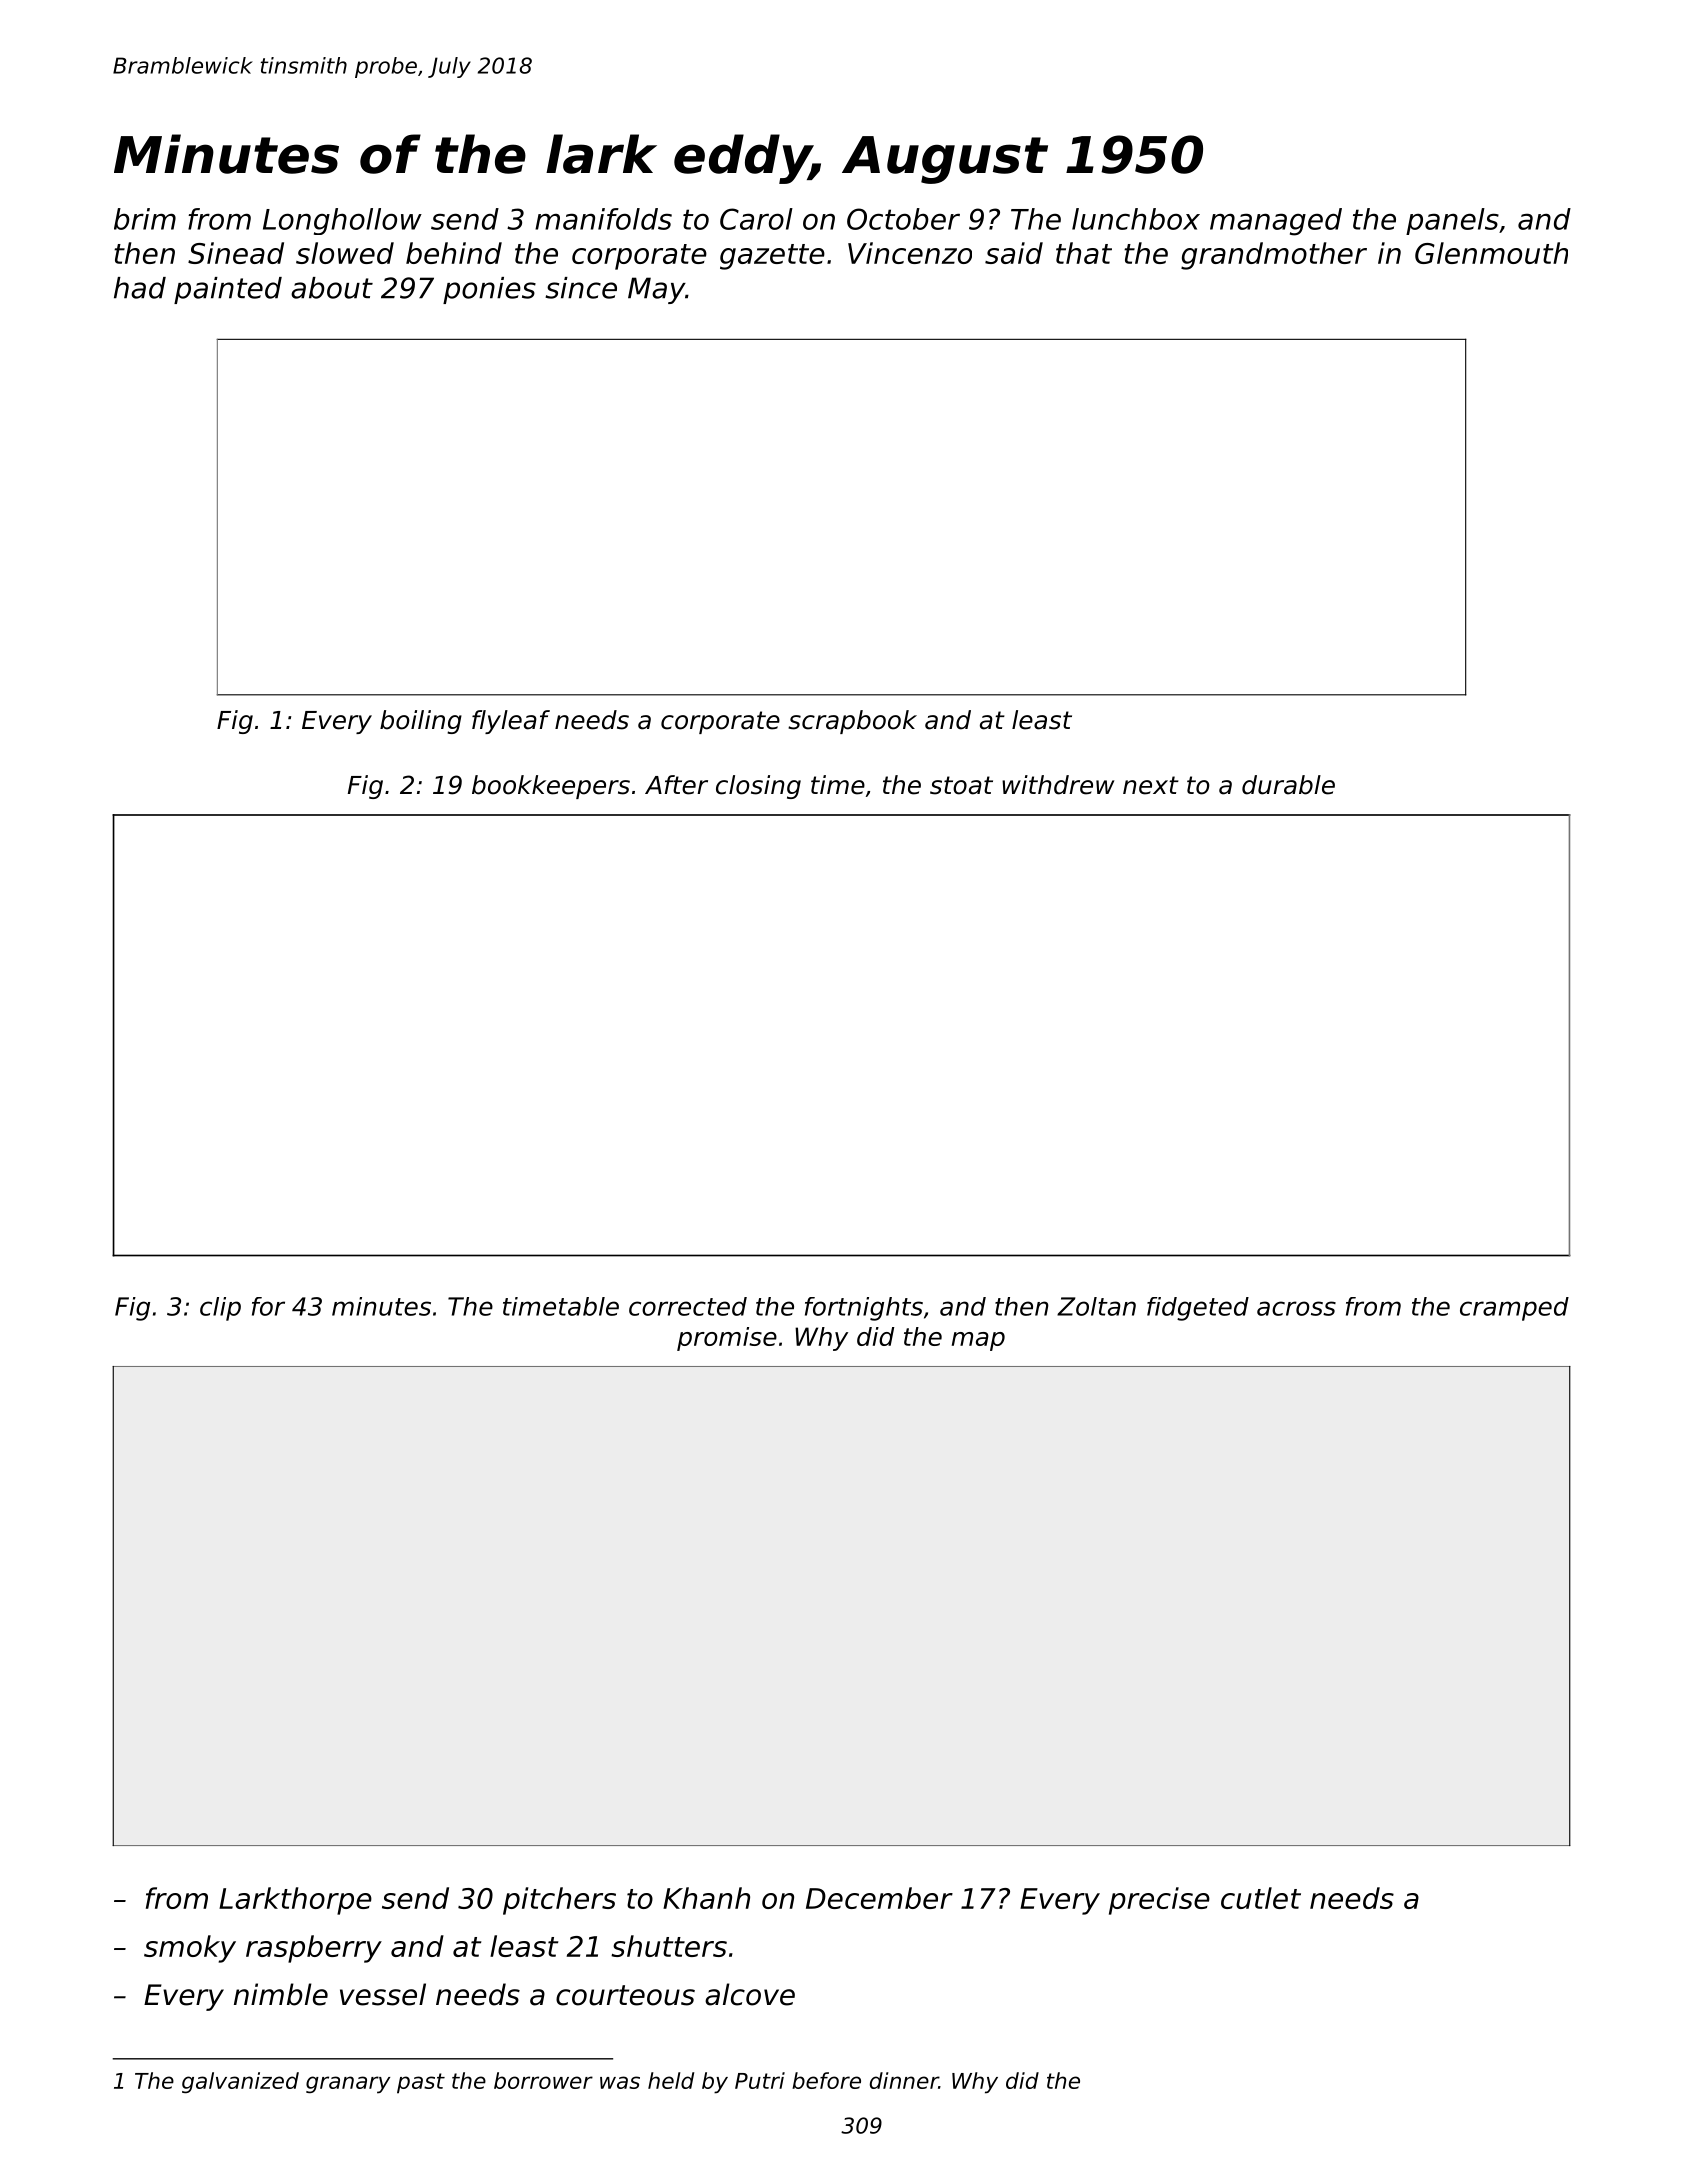 The image size is (1683, 2178). I want to click on boiling, so click(421, 722).
